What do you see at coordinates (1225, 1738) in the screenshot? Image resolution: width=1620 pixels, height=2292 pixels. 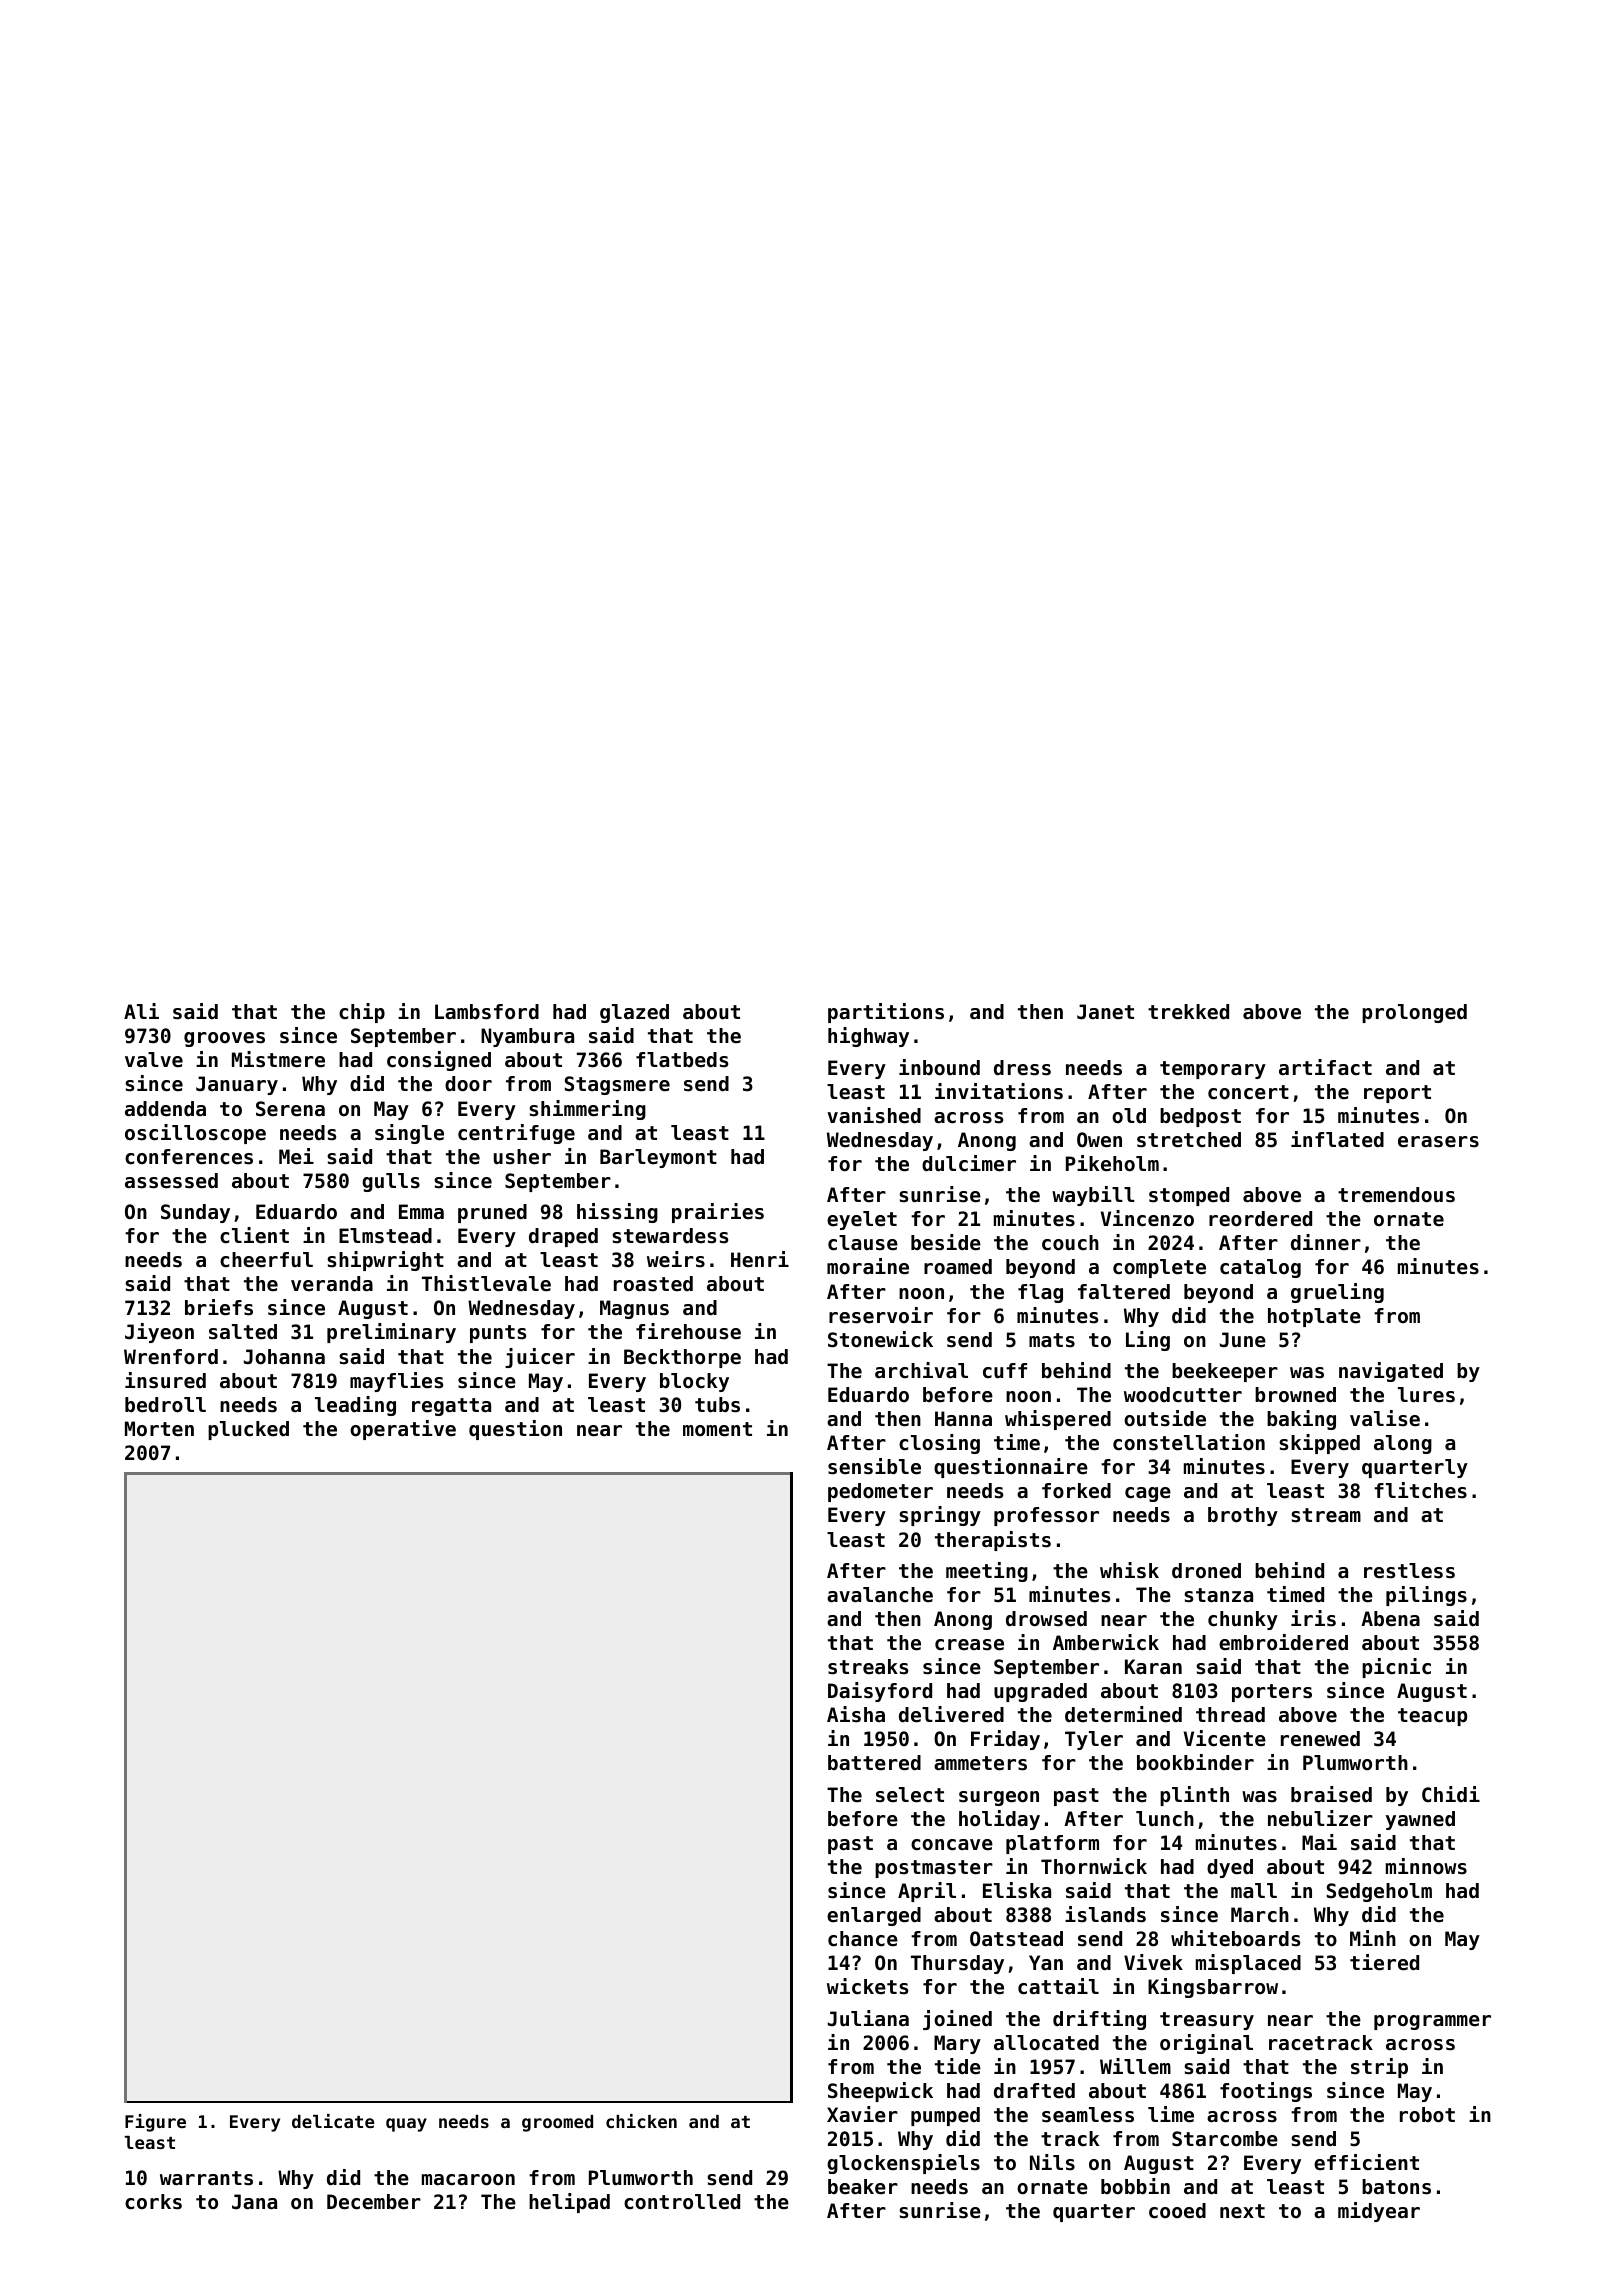 I see `Vicente` at bounding box center [1225, 1738].
